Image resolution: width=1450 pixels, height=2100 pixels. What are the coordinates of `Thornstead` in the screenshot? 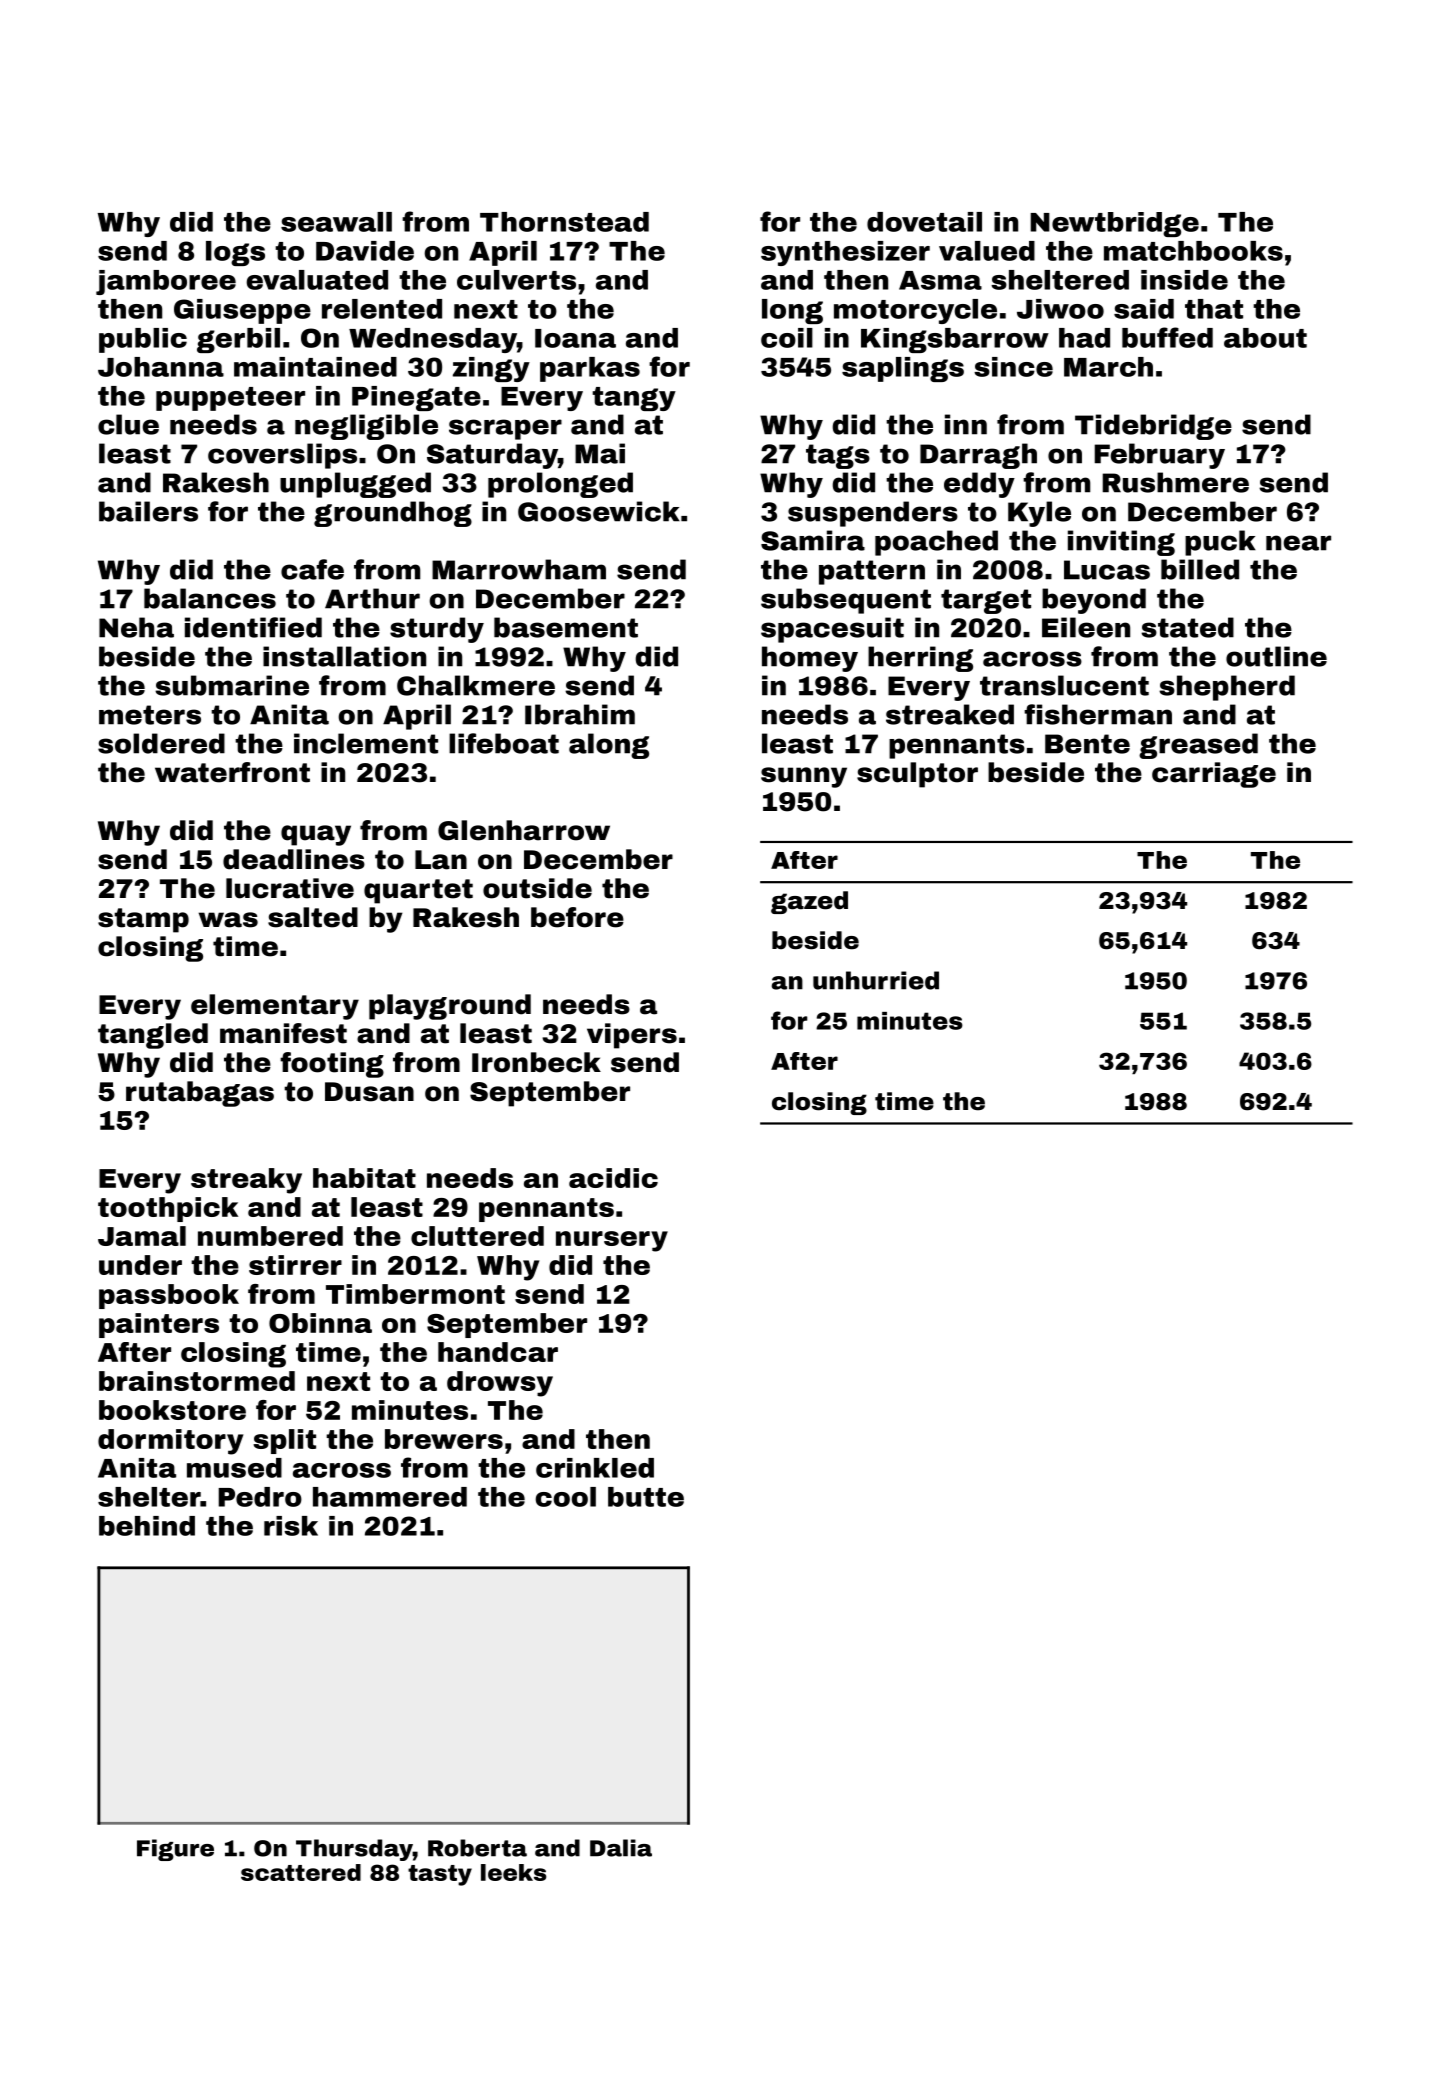 It's located at (564, 222).
